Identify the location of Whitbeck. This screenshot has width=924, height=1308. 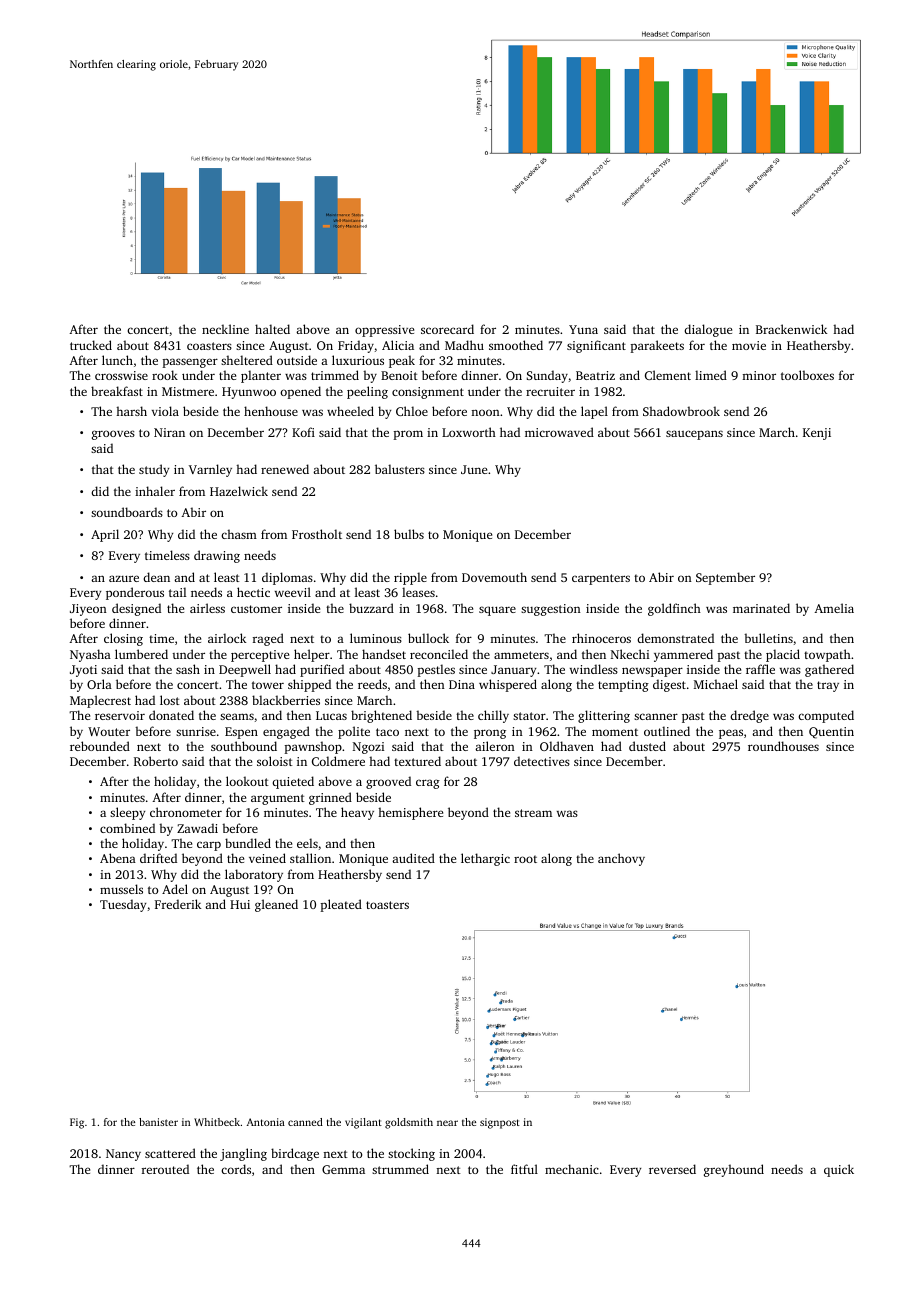
(217, 1122).
